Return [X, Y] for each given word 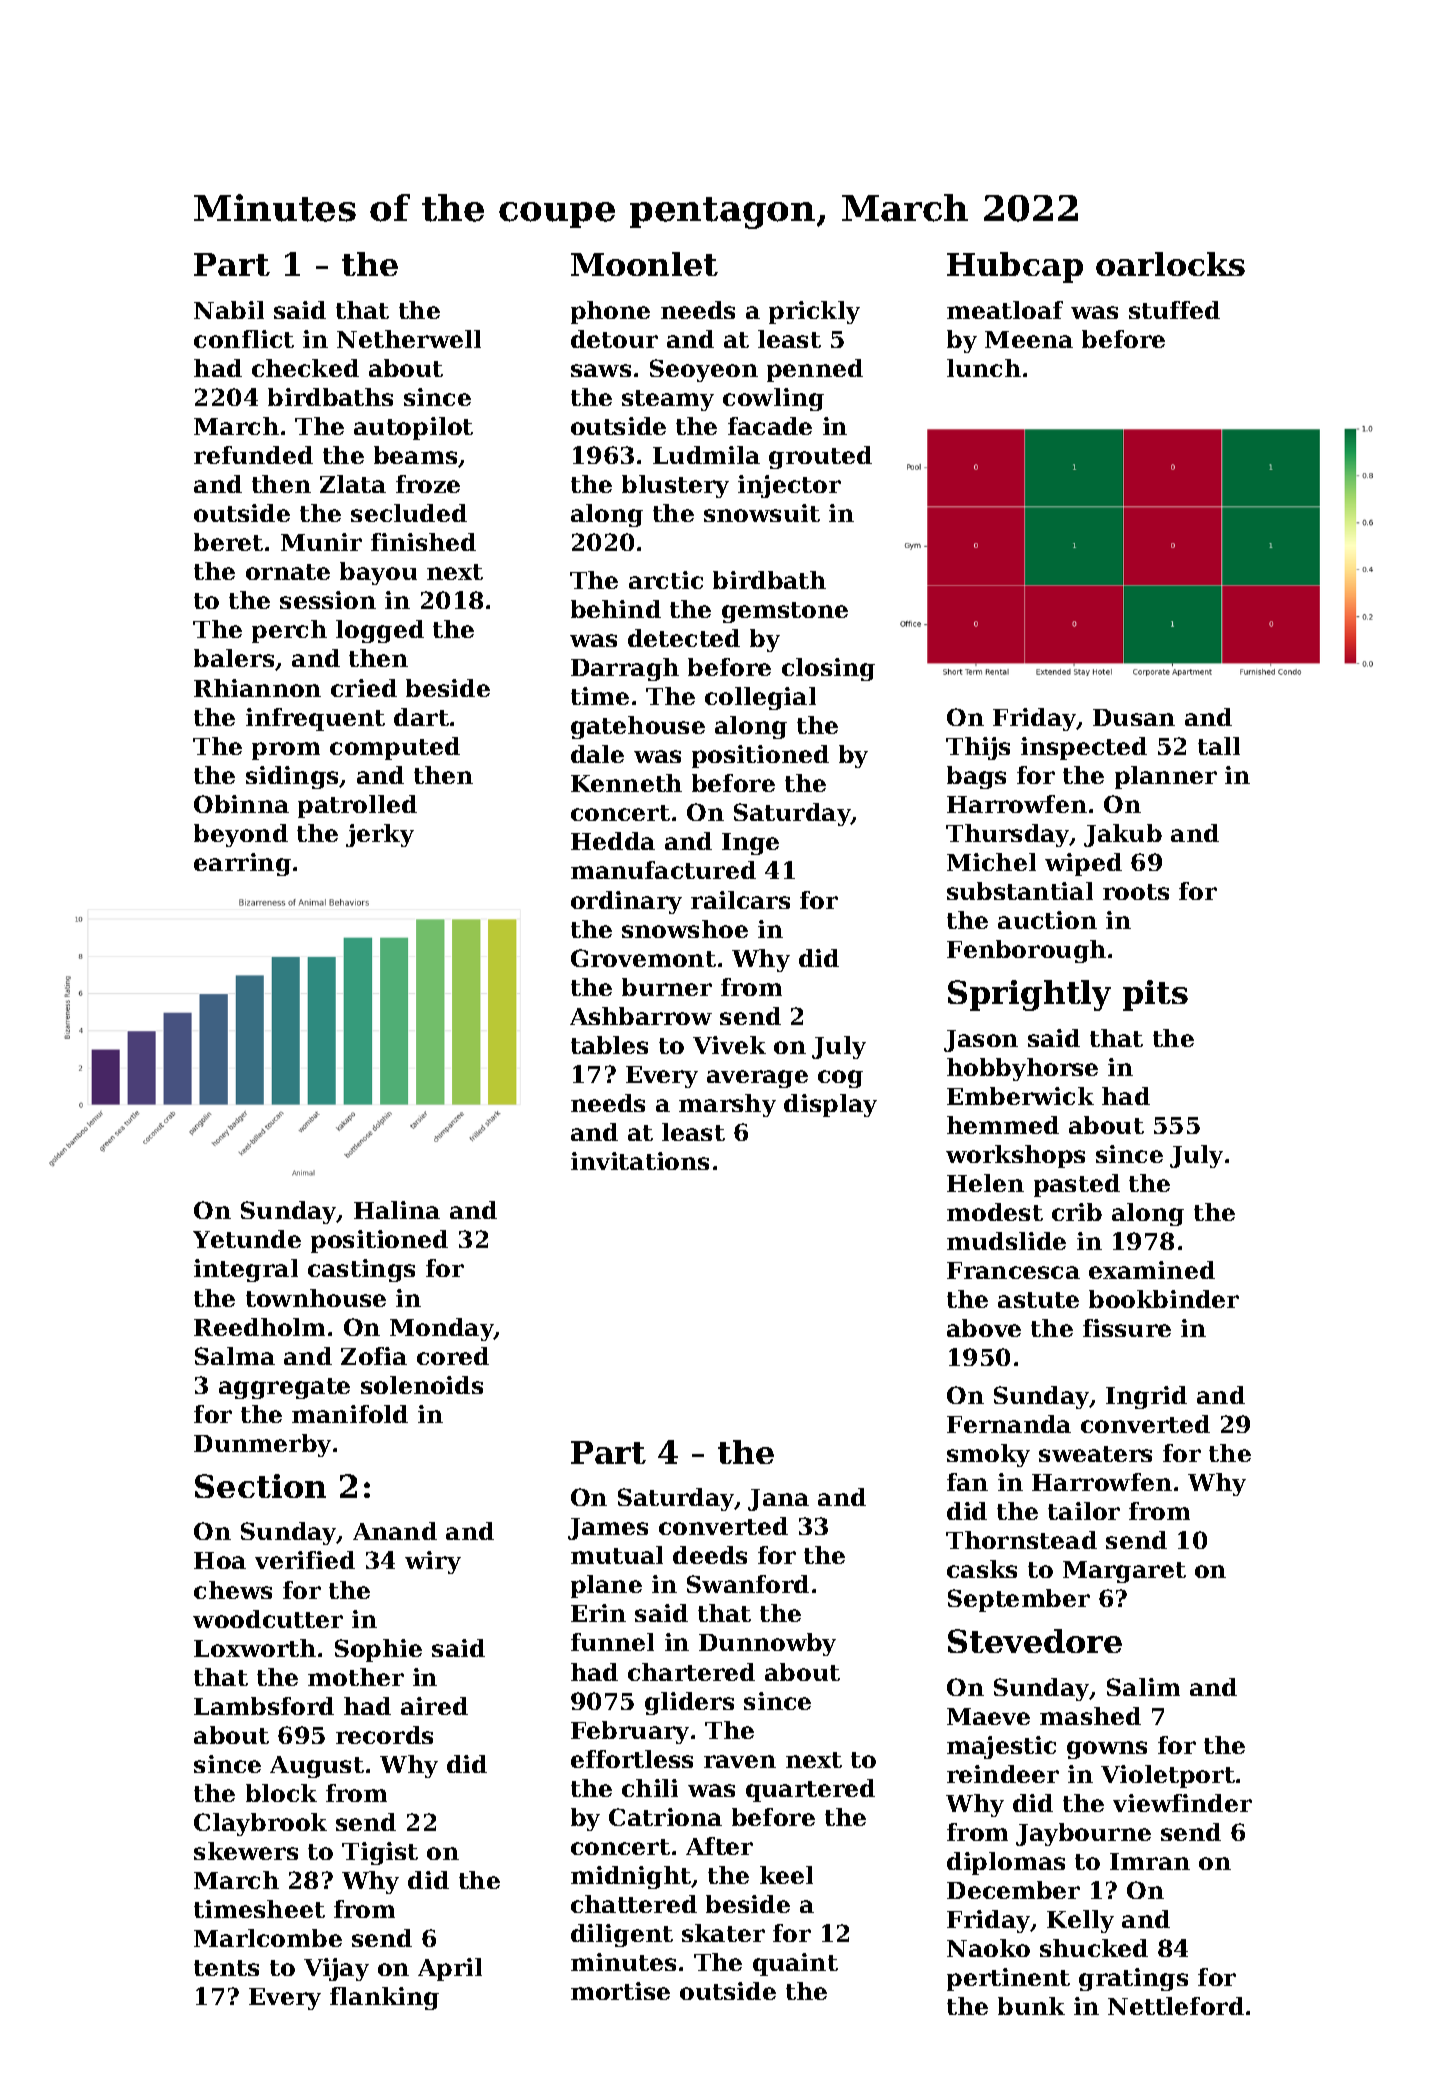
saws [601, 370]
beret [228, 542]
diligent [622, 1935]
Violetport [1168, 1776]
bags [976, 777]
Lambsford [264, 1706]
